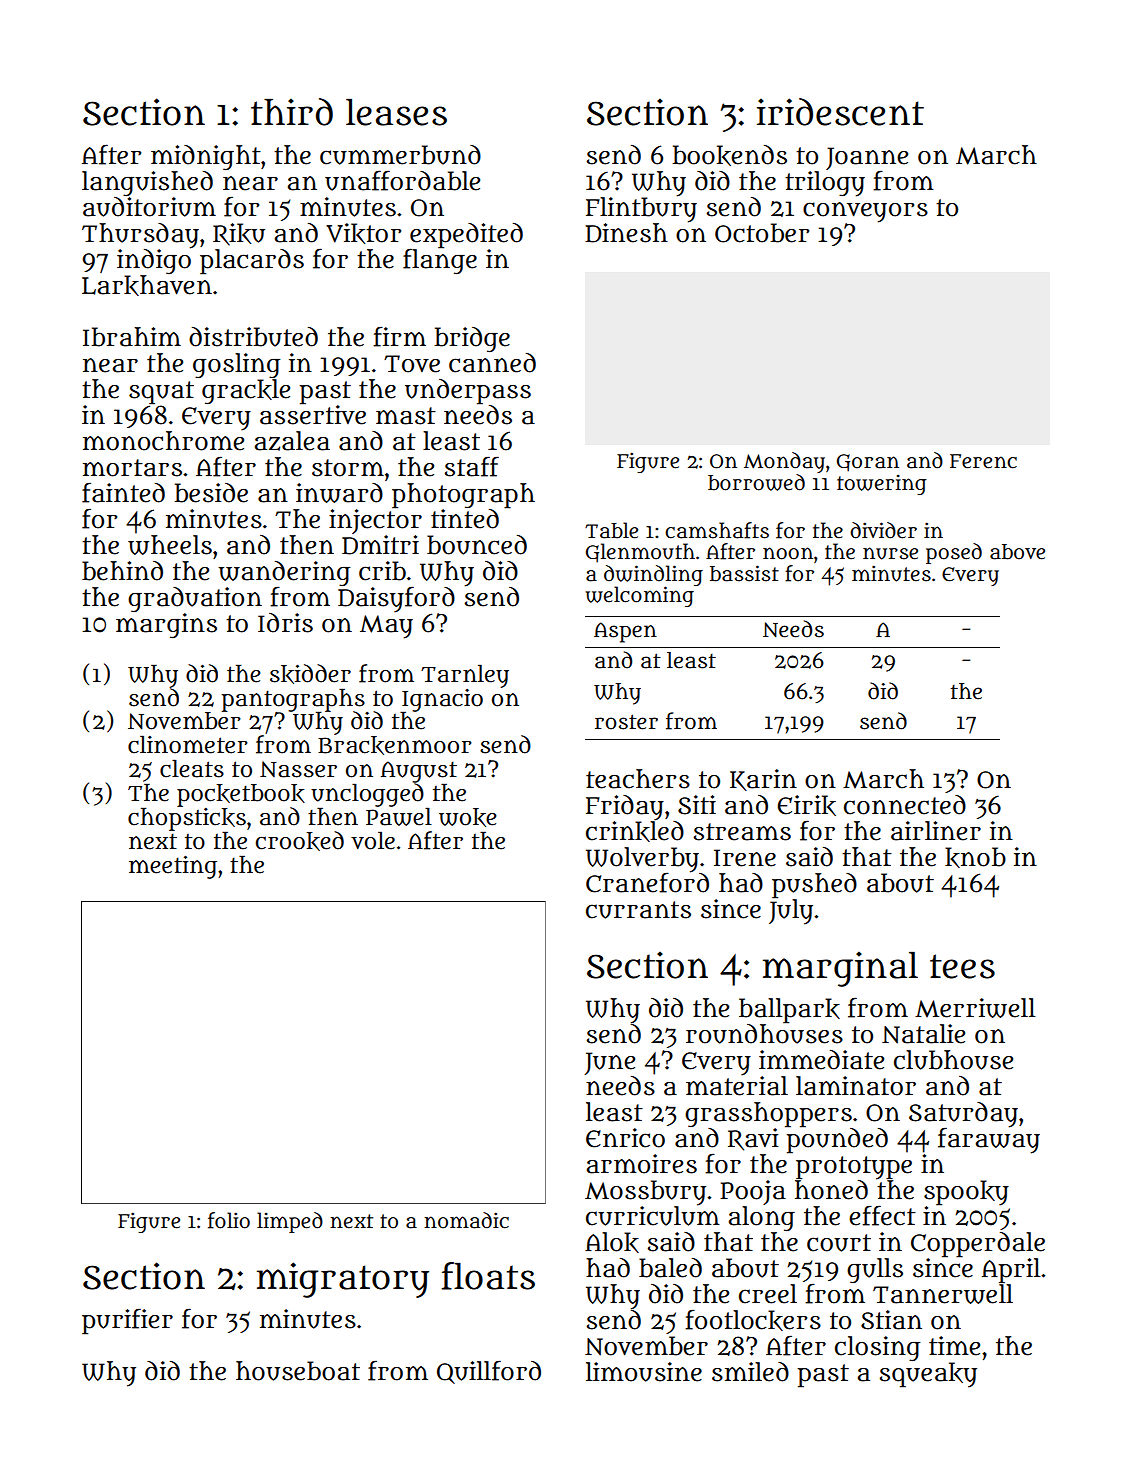 The width and height of the document is (1131, 1464). What do you see at coordinates (229, 1220) in the document?
I see `folio` at bounding box center [229, 1220].
